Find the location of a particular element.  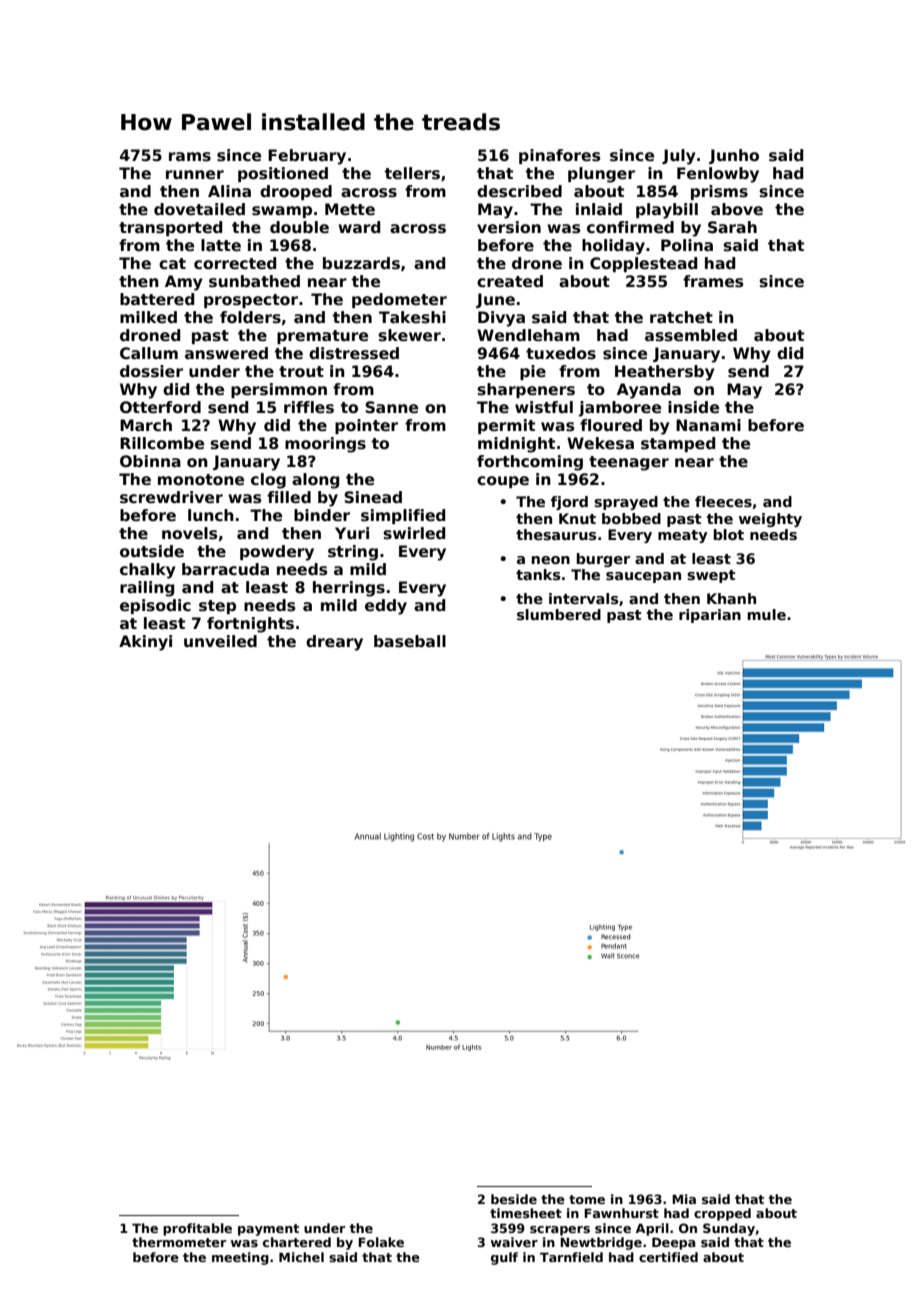

thermometer is located at coordinates (179, 1242).
